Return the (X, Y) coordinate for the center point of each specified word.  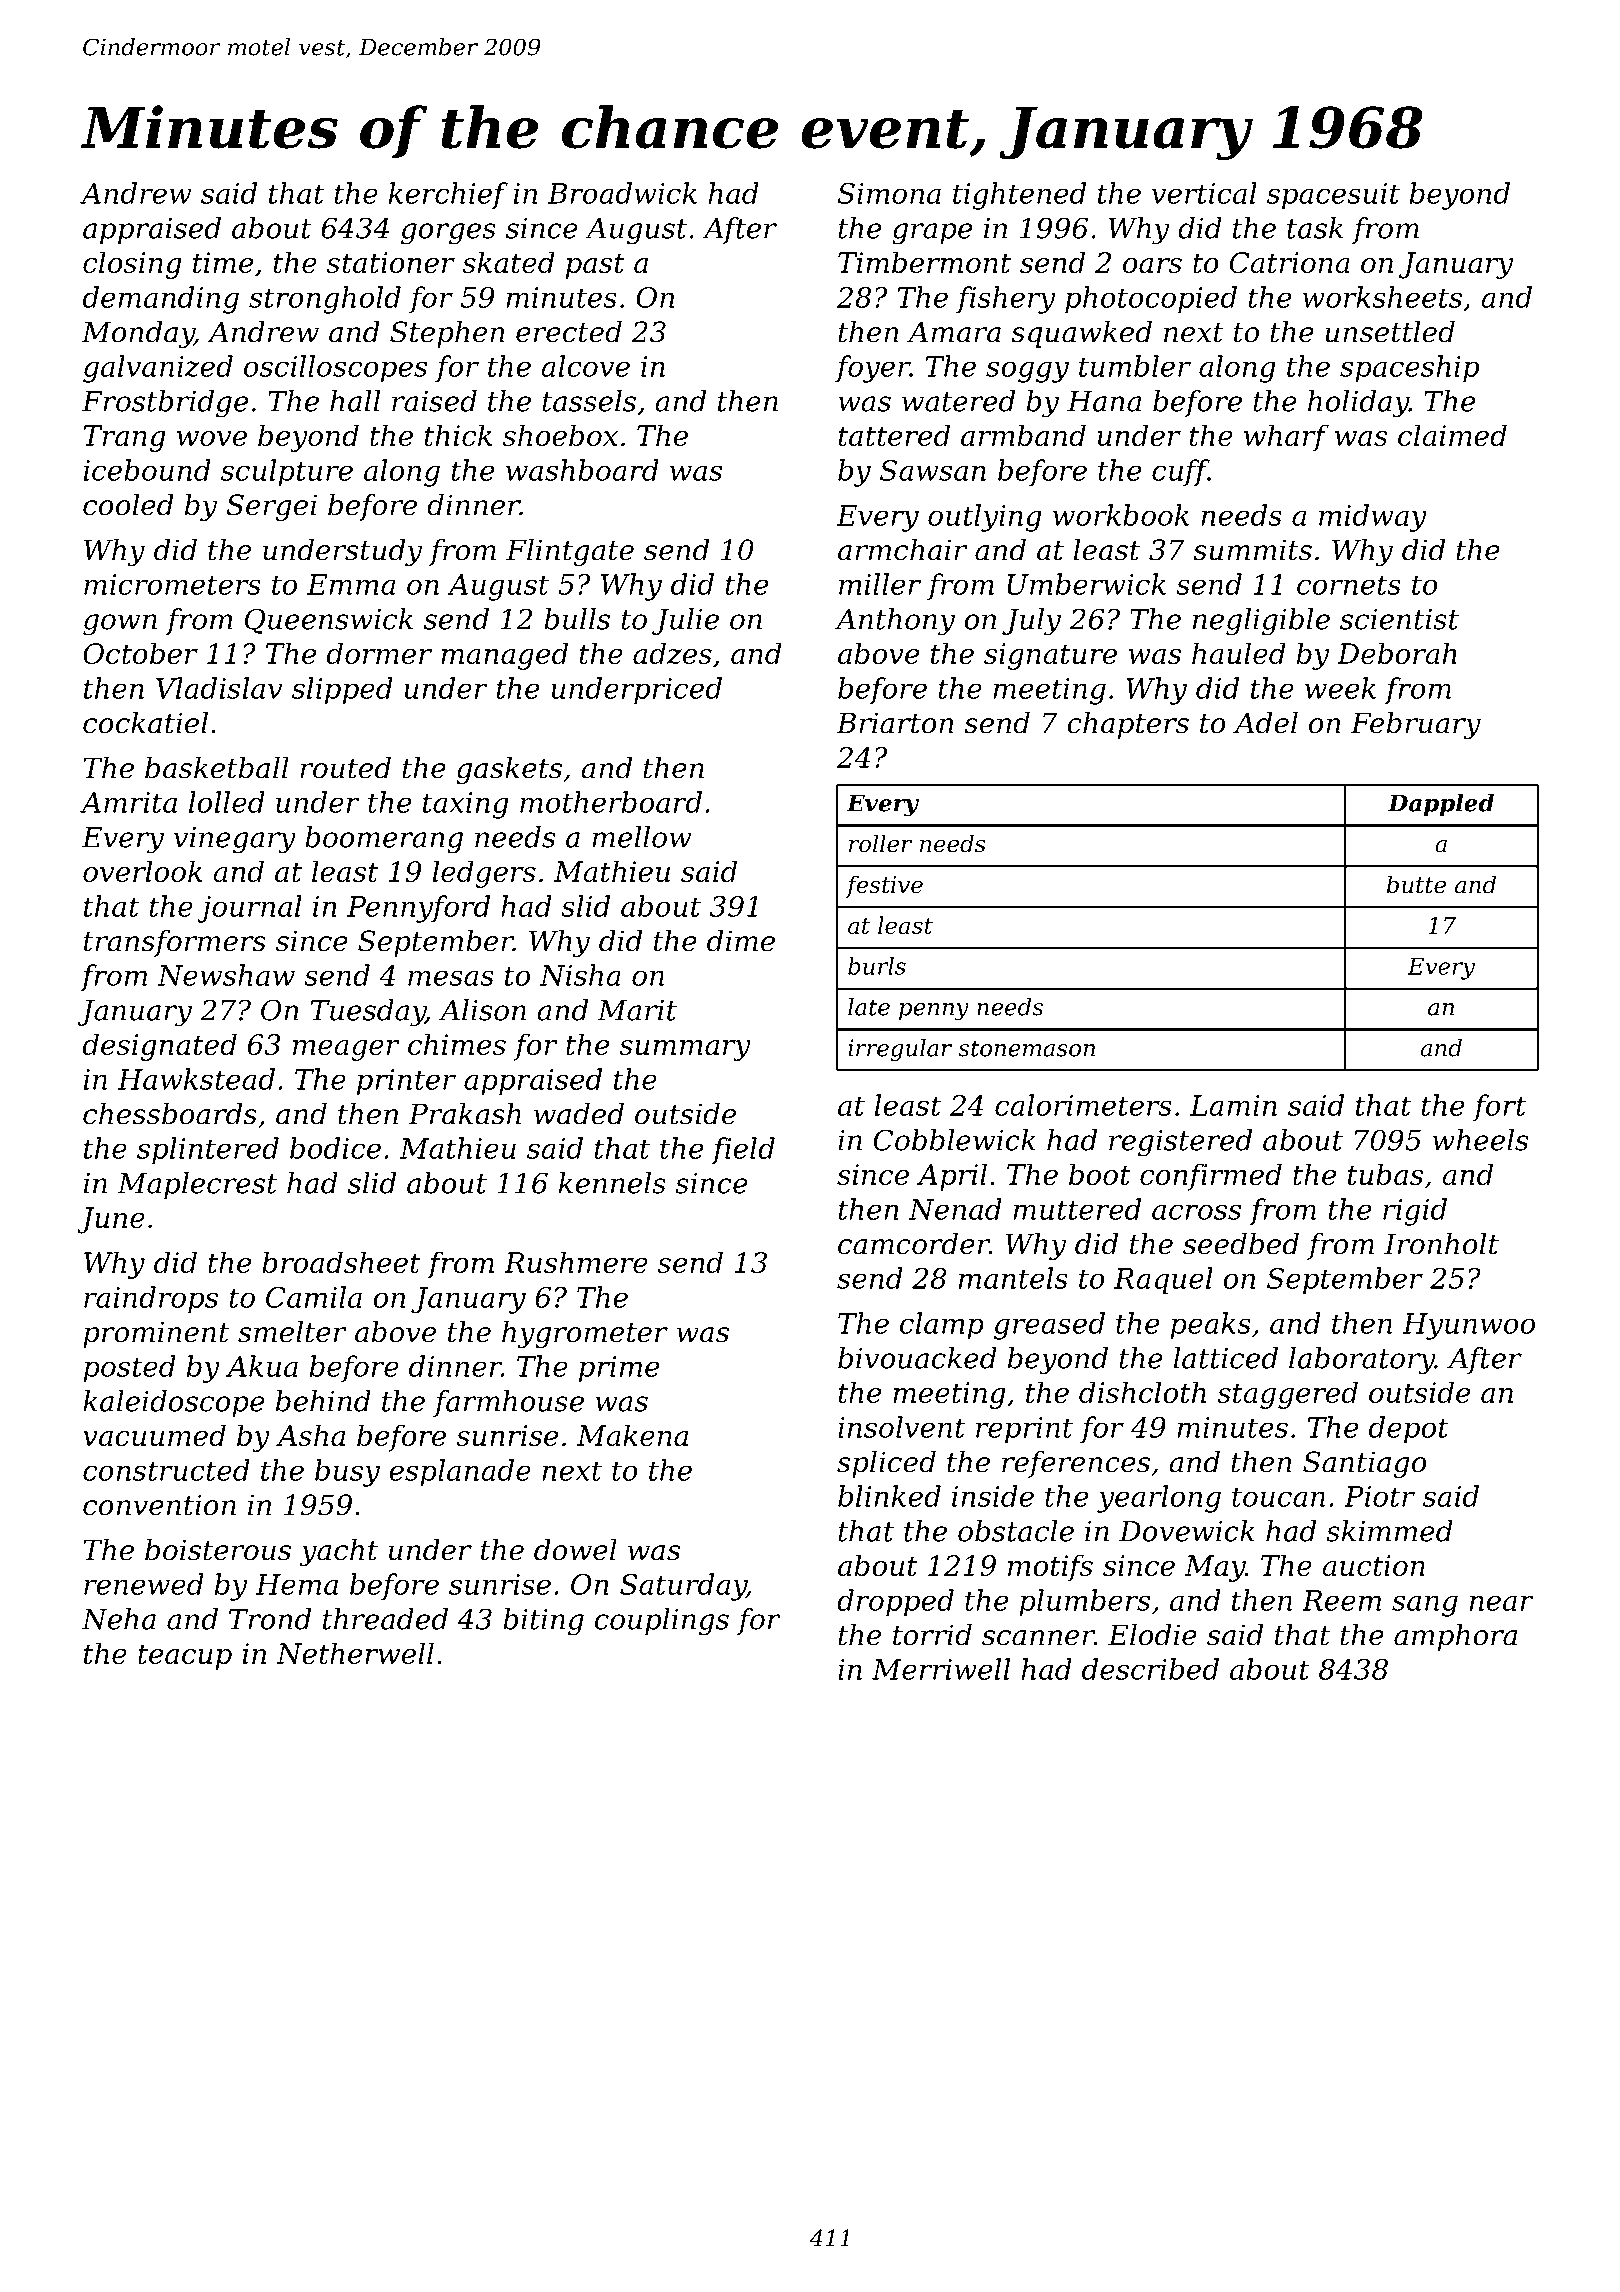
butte (1416, 884)
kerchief (448, 195)
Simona (889, 193)
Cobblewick (955, 1140)
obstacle (1016, 1531)
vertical (1204, 193)
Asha (310, 1435)
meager (346, 1050)
